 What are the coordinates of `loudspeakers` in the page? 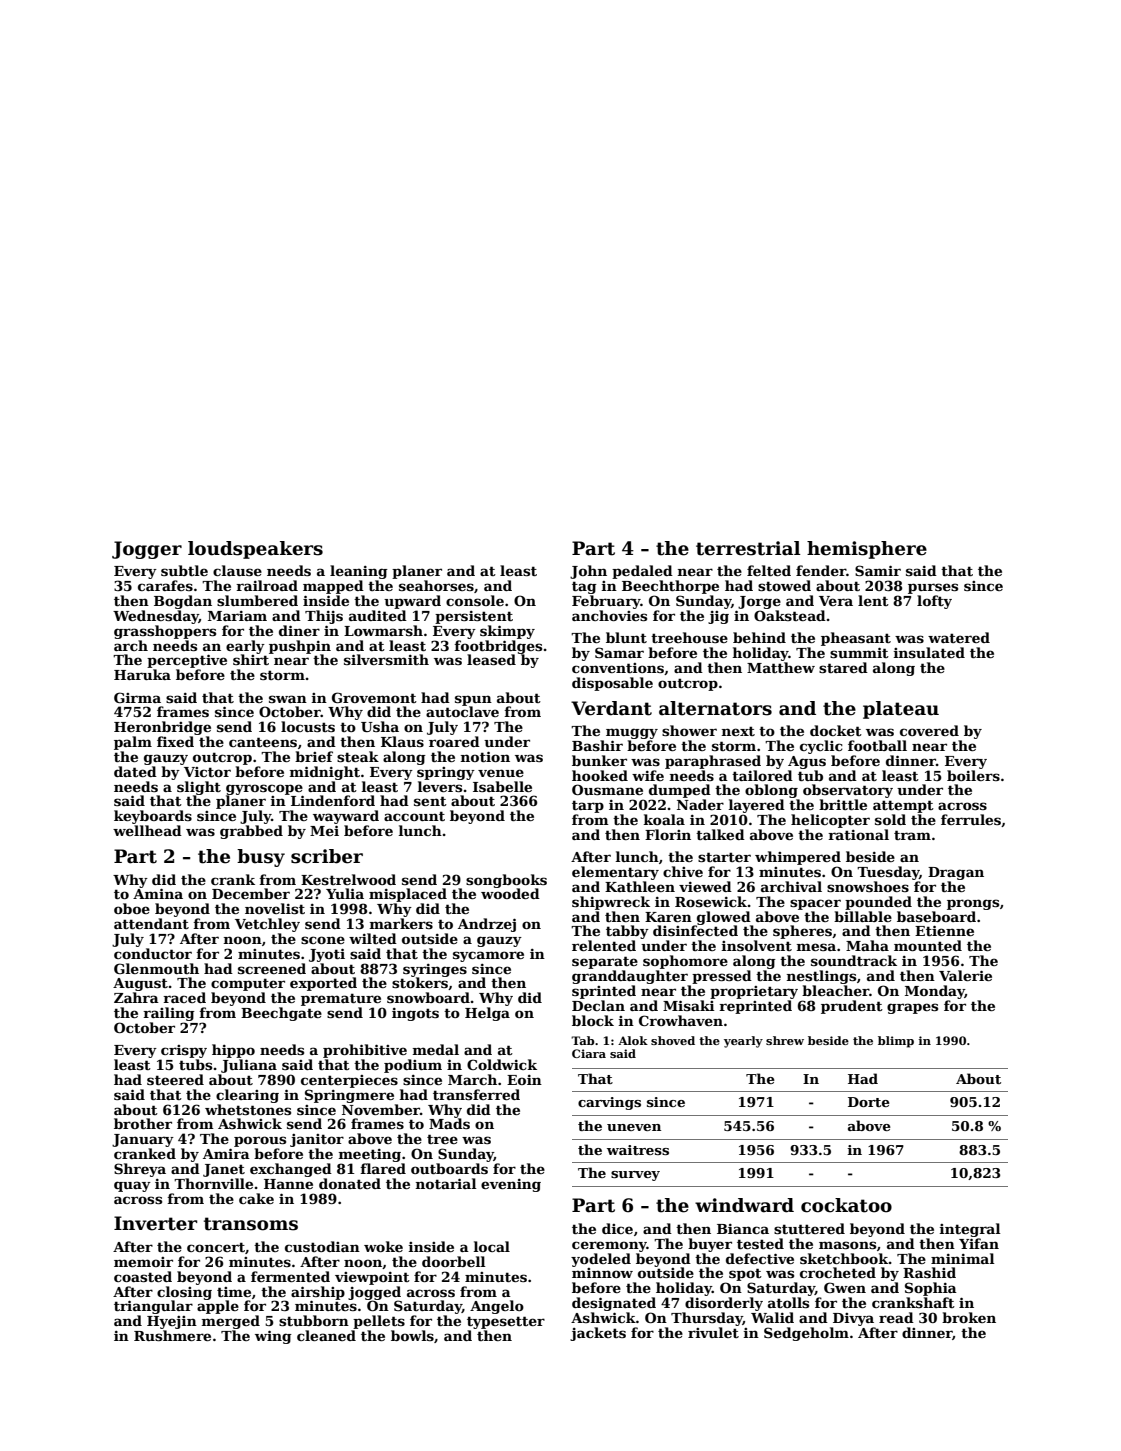 It's located at (255, 550).
